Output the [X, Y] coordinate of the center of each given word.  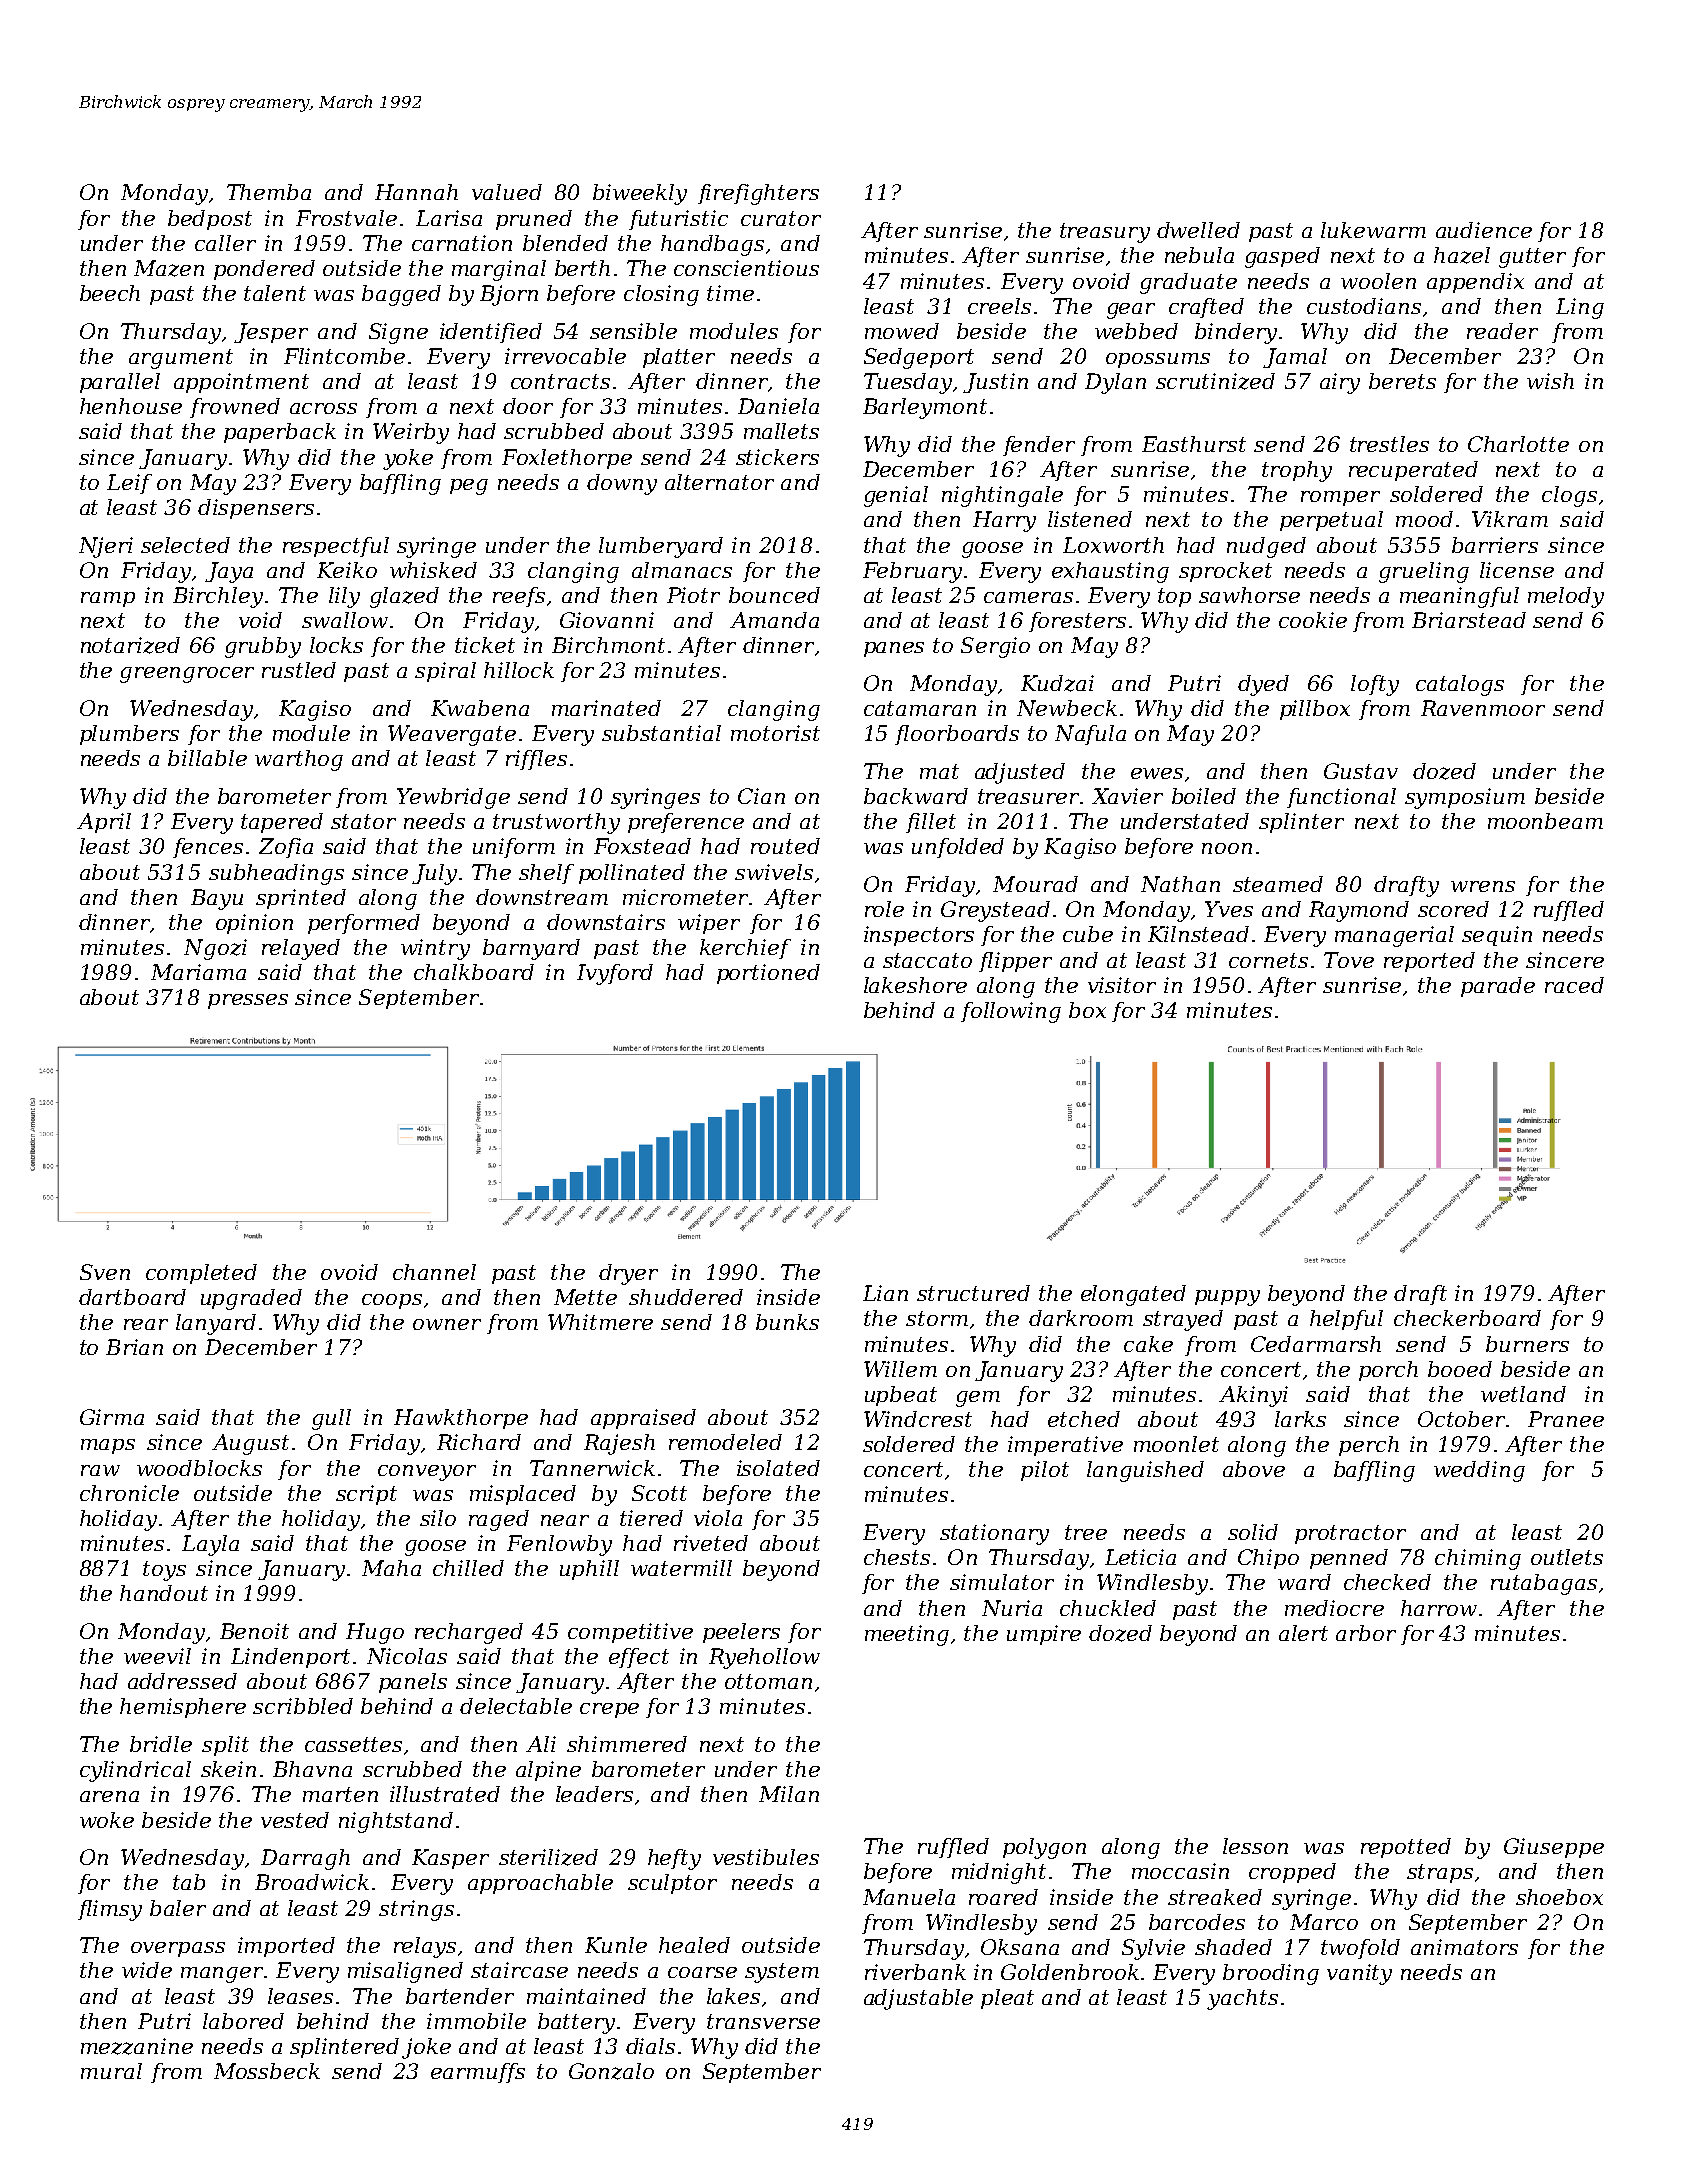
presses [248, 1001]
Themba [269, 192]
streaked [1215, 1897]
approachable [540, 1884]
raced [1574, 985]
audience [1484, 230]
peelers [741, 1633]
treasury [1105, 233]
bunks [787, 1322]
